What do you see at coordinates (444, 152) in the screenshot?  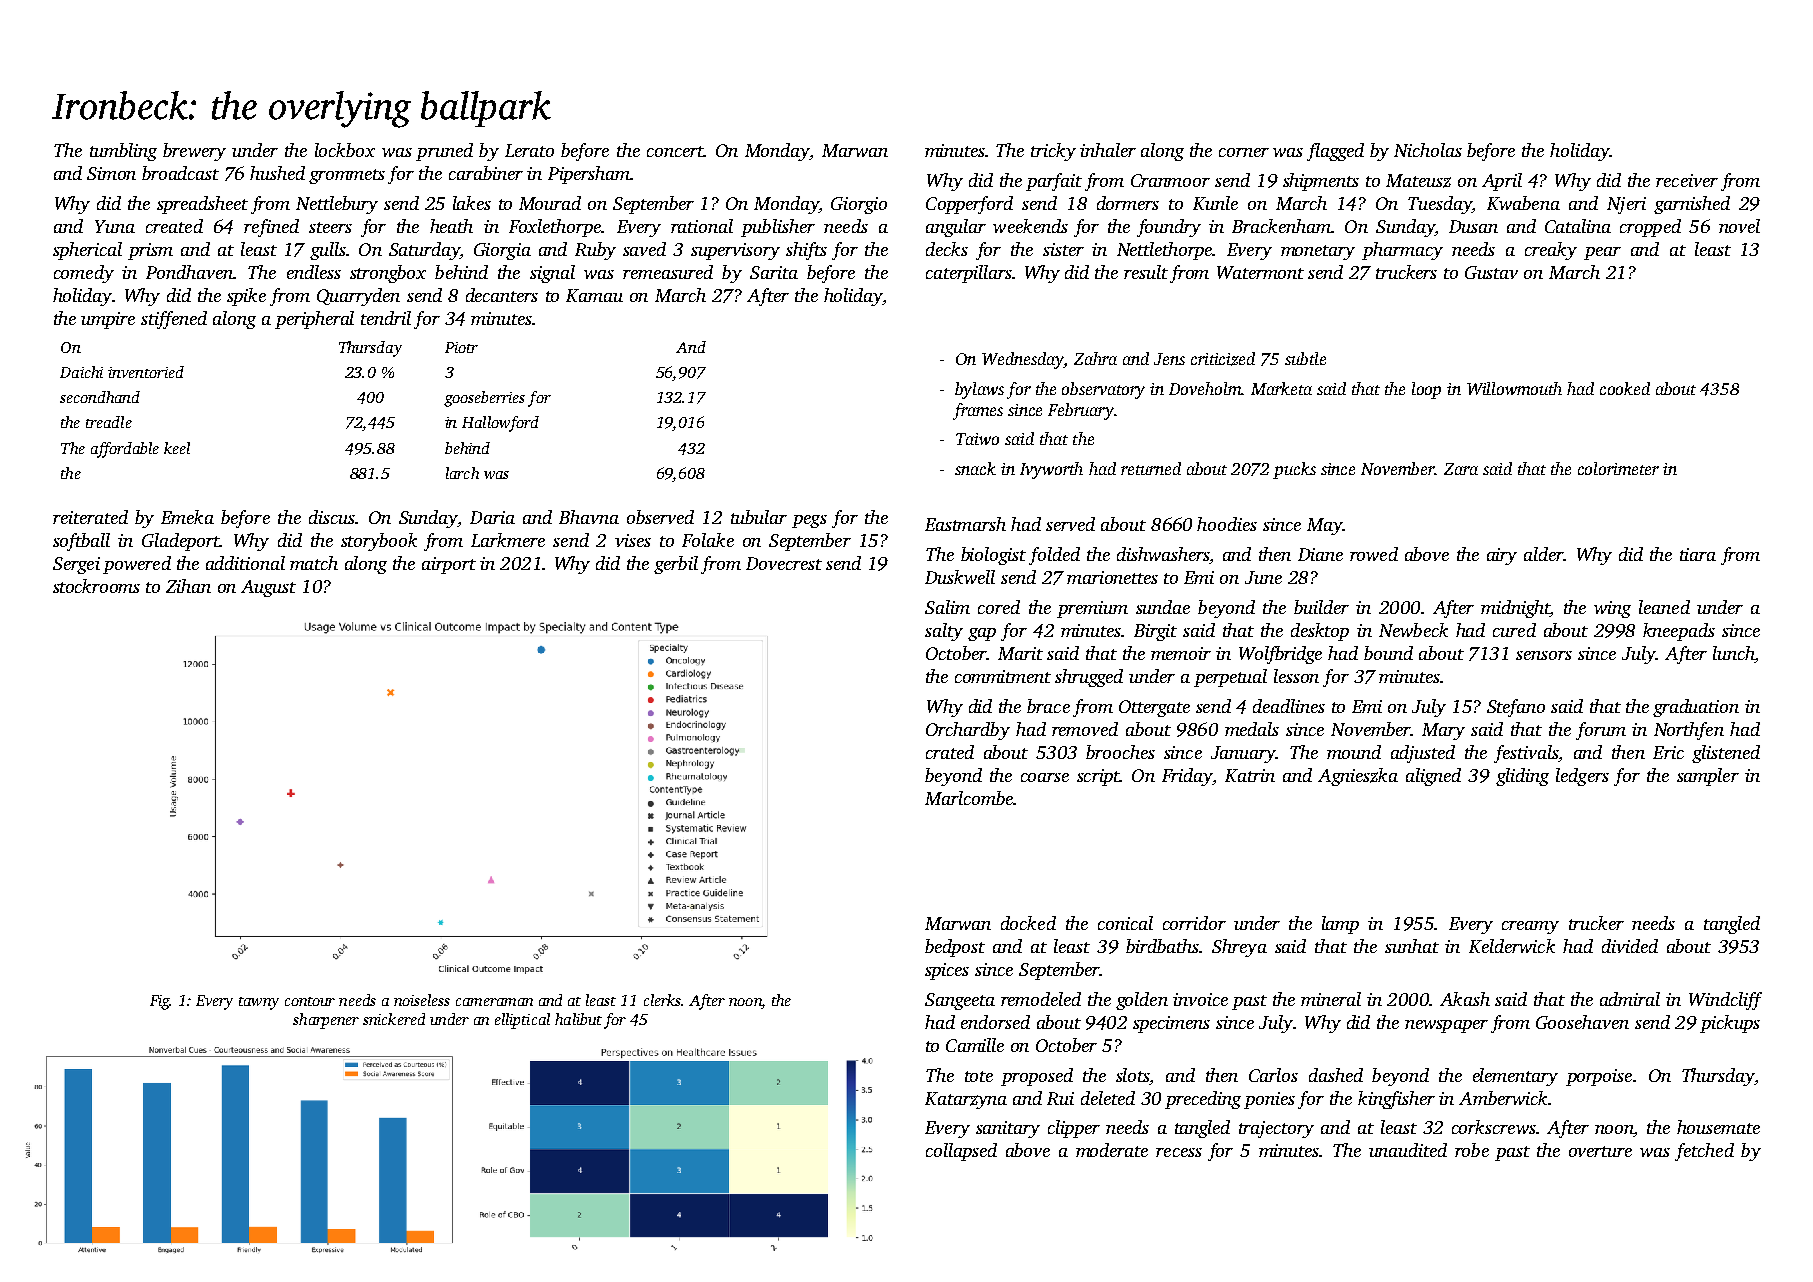 I see `pruned` at bounding box center [444, 152].
